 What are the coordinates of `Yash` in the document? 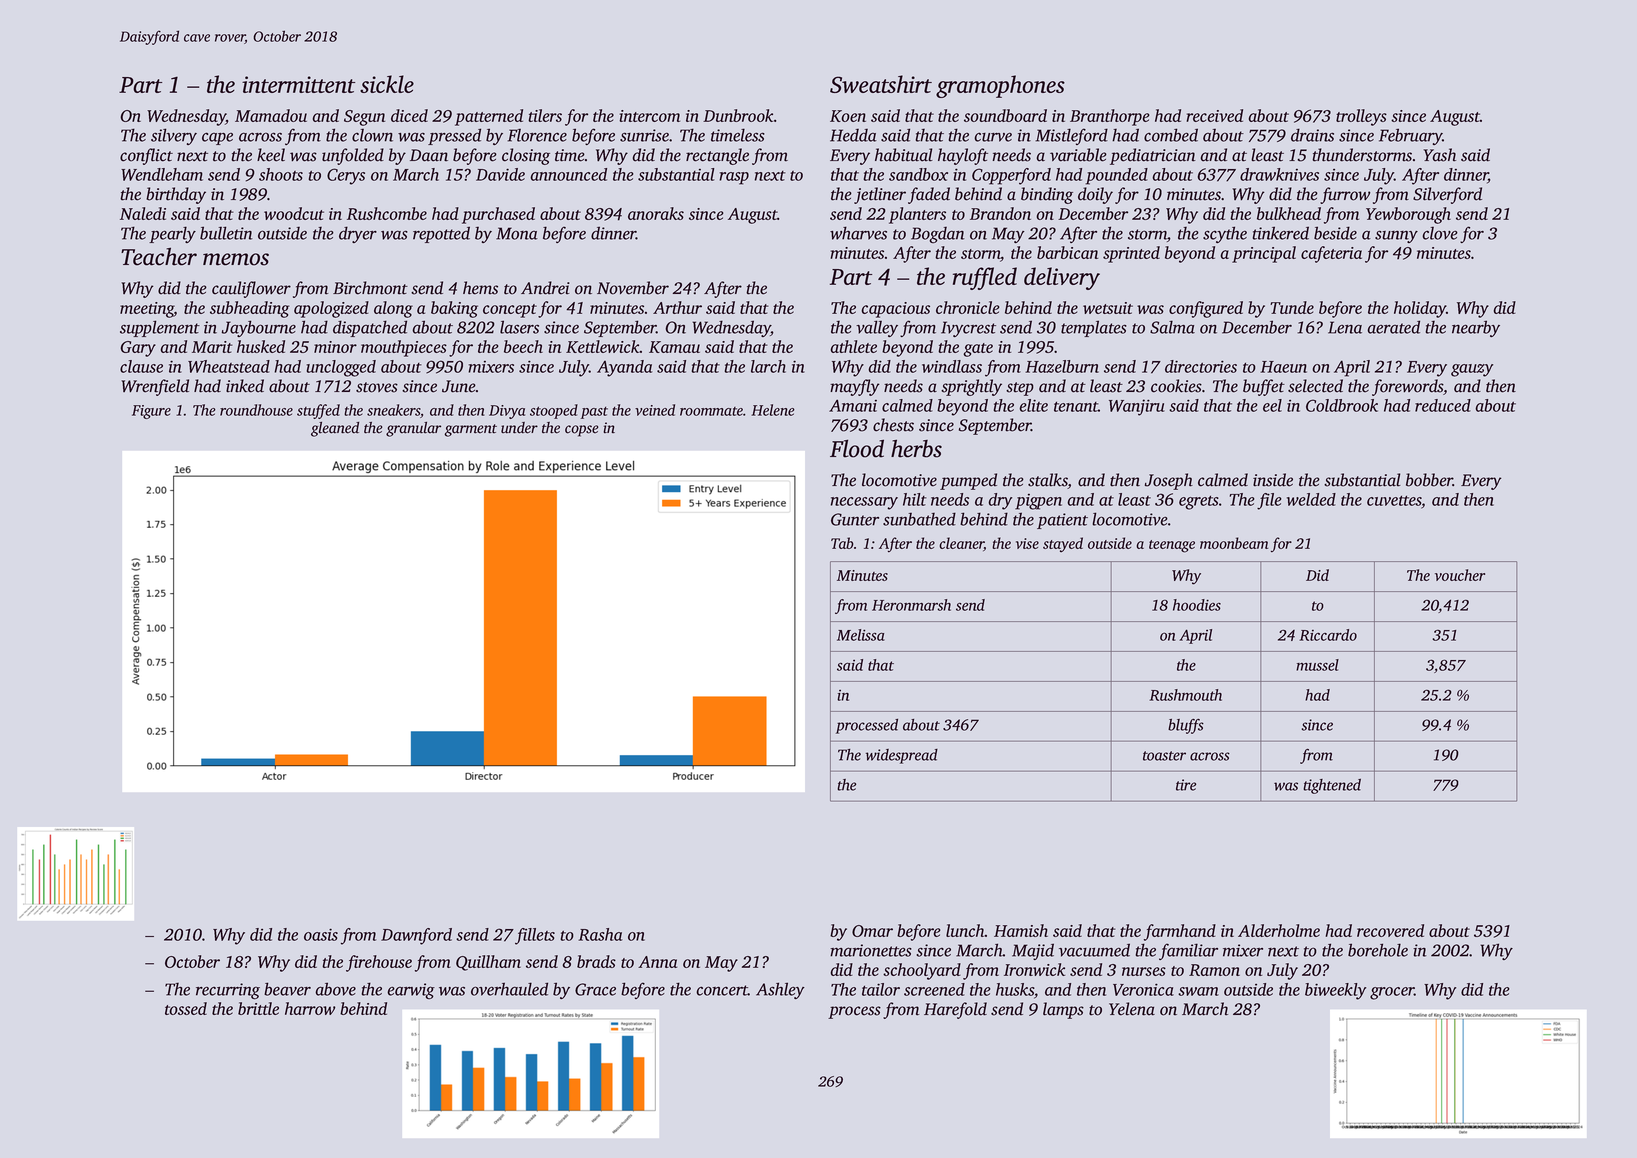 It's located at (1439, 155).
